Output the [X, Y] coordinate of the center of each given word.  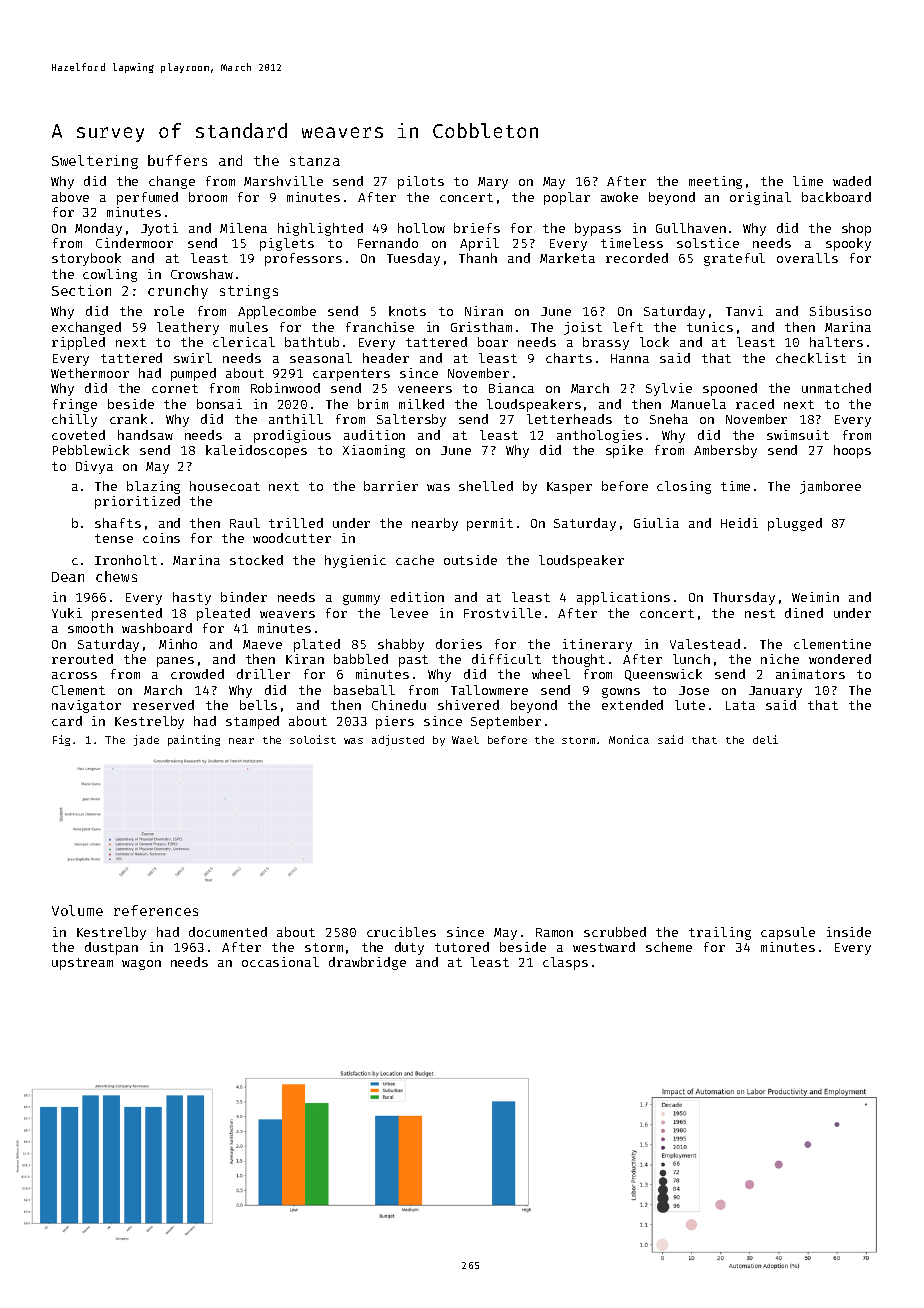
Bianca [511, 388]
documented [228, 932]
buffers [177, 160]
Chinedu [399, 705]
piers [395, 722]
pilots [421, 182]
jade [146, 740]
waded [852, 181]
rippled [78, 343]
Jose [694, 690]
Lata [740, 705]
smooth [90, 628]
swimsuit [798, 435]
